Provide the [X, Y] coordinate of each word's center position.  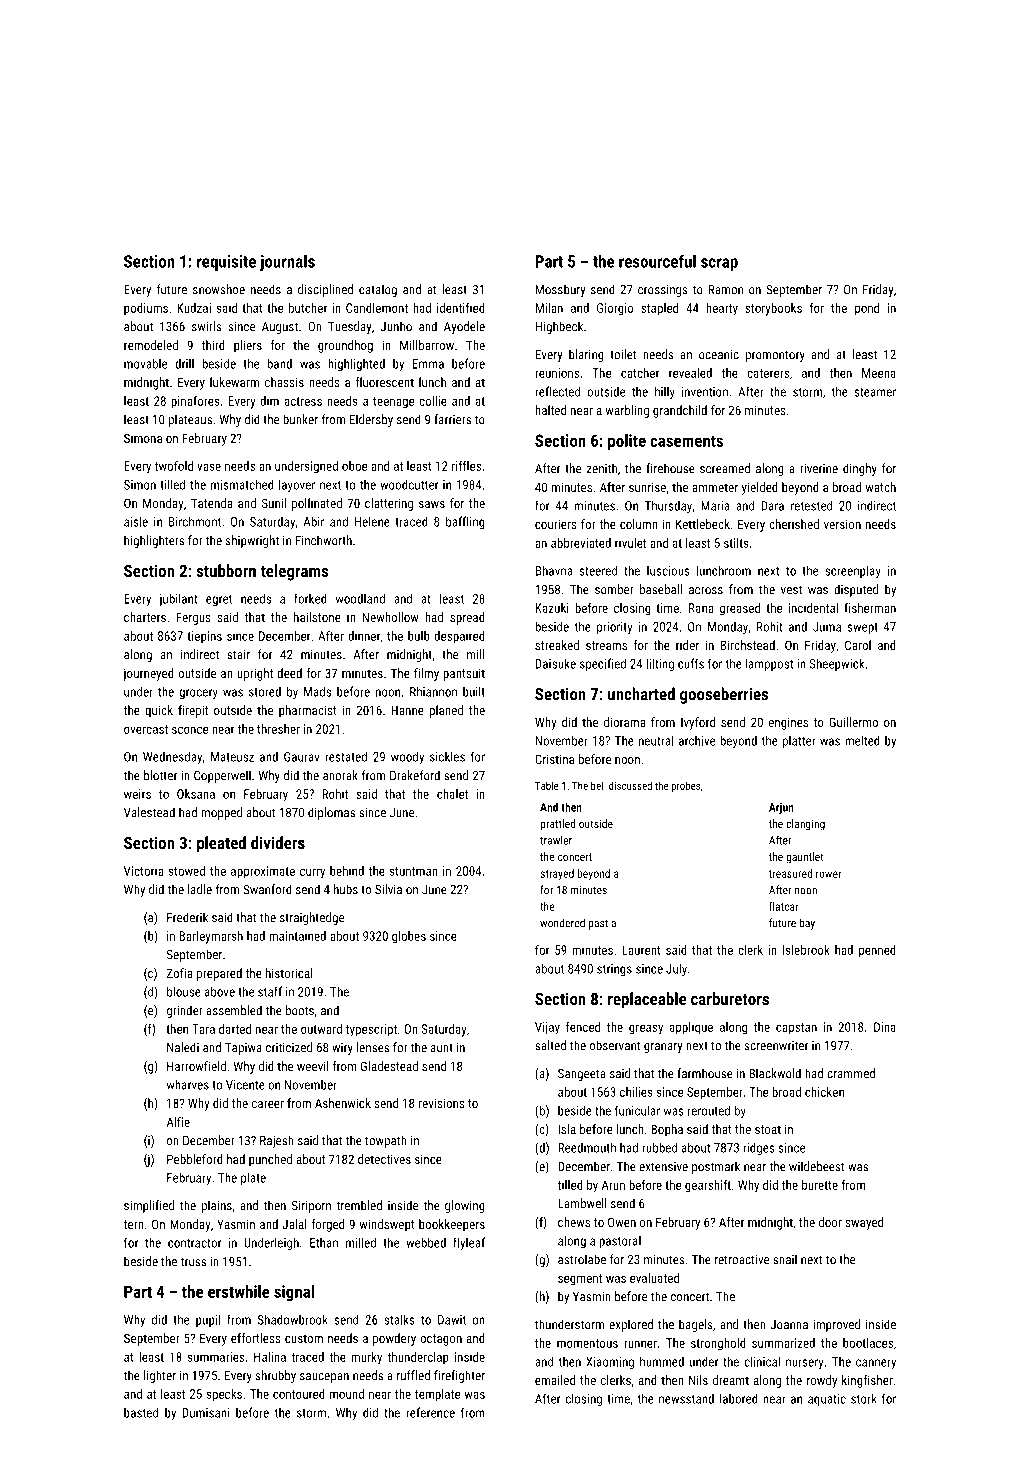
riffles [466, 465]
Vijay [547, 1028]
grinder [185, 1011]
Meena [879, 373]
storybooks [773, 309]
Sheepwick [836, 664]
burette [820, 1185]
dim [269, 401]
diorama [625, 722]
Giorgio [615, 309]
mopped [221, 813]
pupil [208, 1320]
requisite [226, 263]
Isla [567, 1129]
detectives [384, 1159]
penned [877, 951]
